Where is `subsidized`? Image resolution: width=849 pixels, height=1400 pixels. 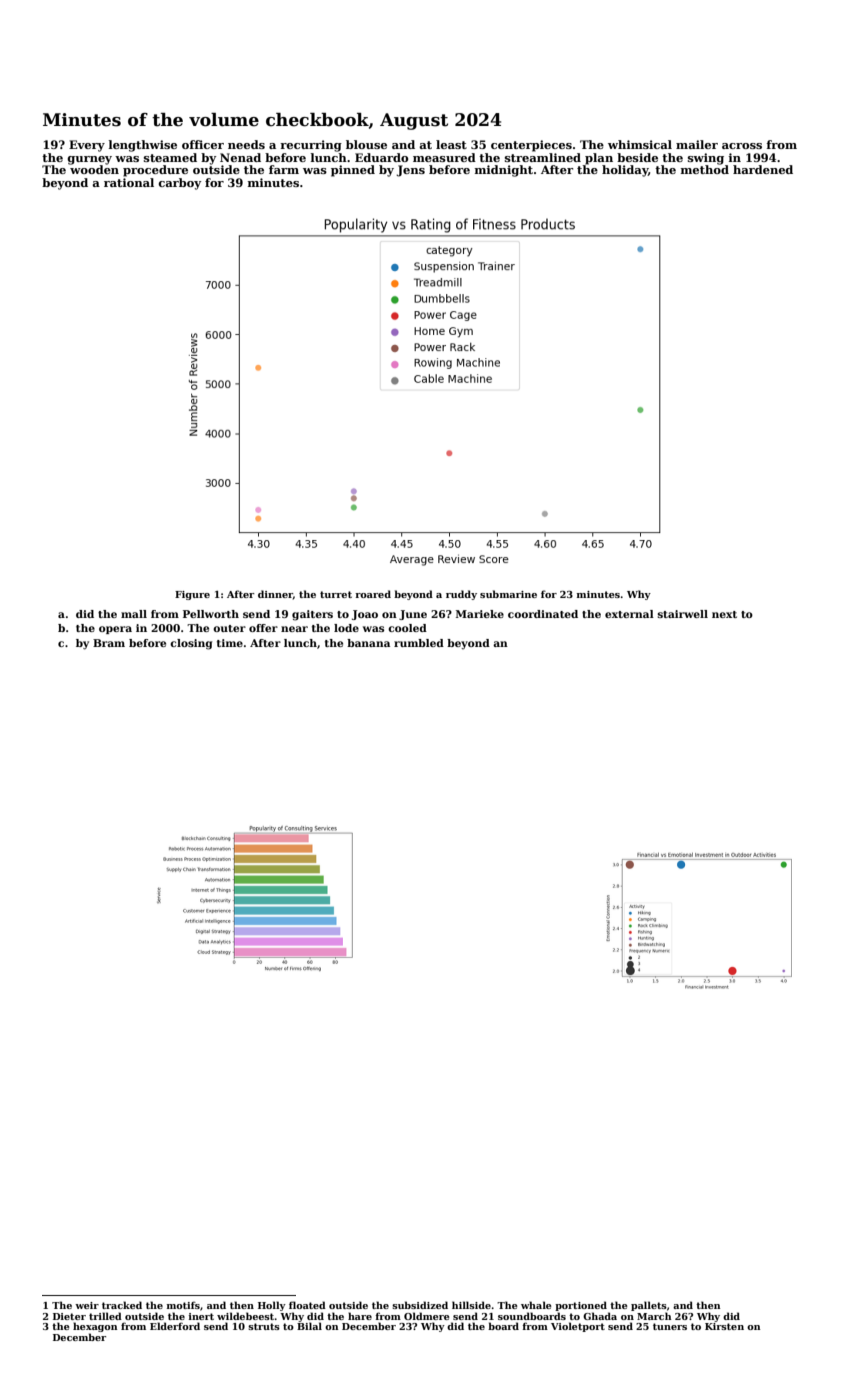
subsidized is located at coordinates (420, 1305).
